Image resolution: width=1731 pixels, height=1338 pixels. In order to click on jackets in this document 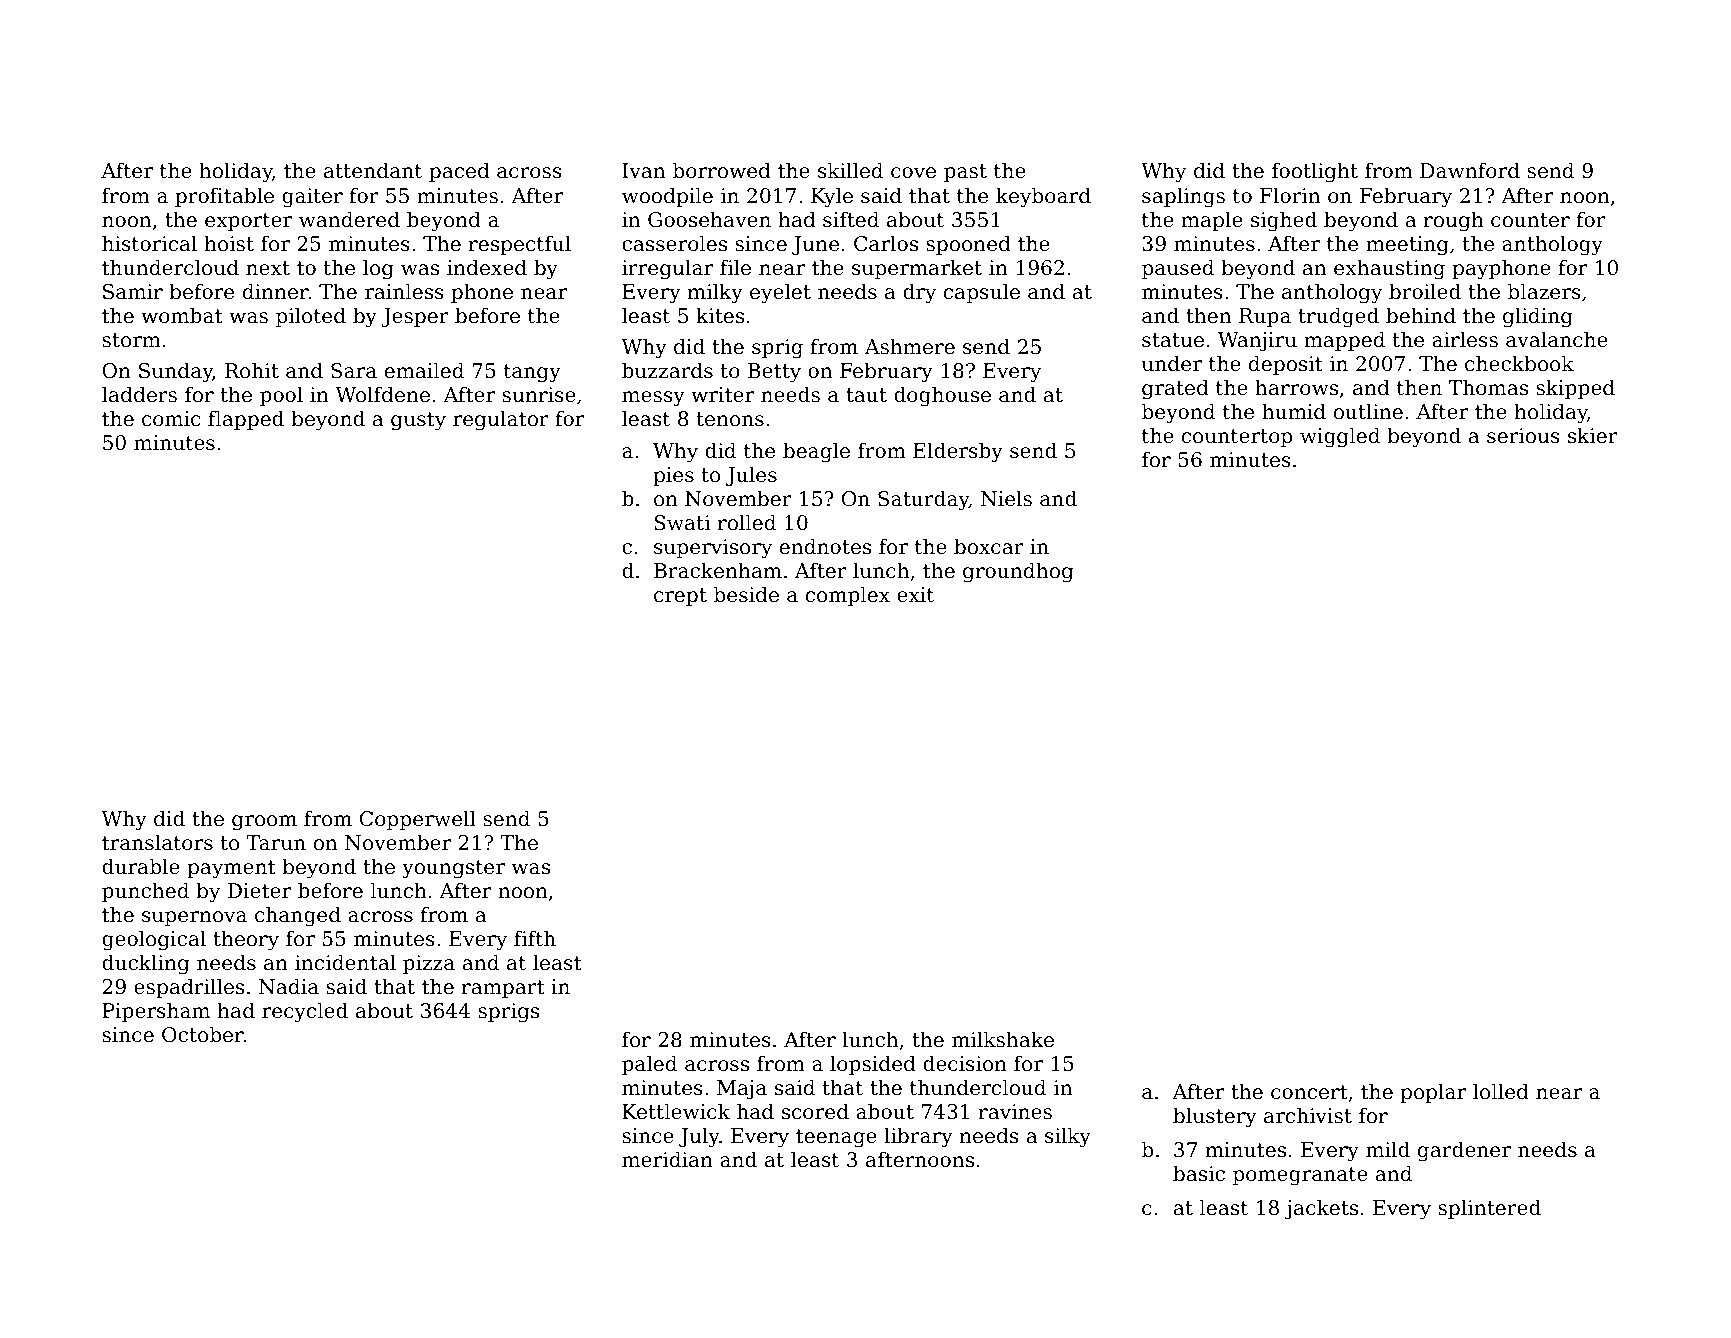, I will do `click(1321, 1209)`.
